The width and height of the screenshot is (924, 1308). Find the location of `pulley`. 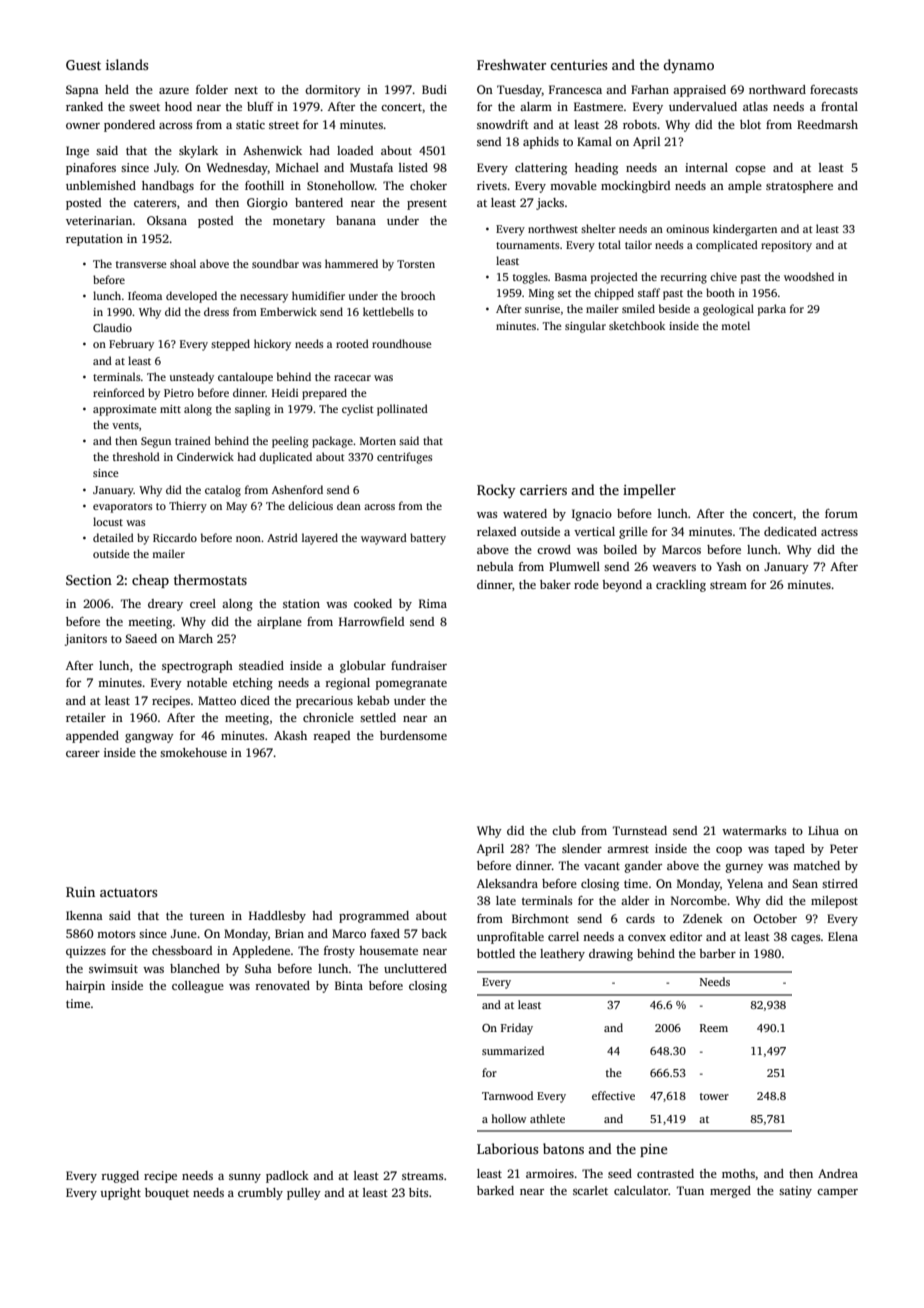

pulley is located at coordinates (304, 1194).
